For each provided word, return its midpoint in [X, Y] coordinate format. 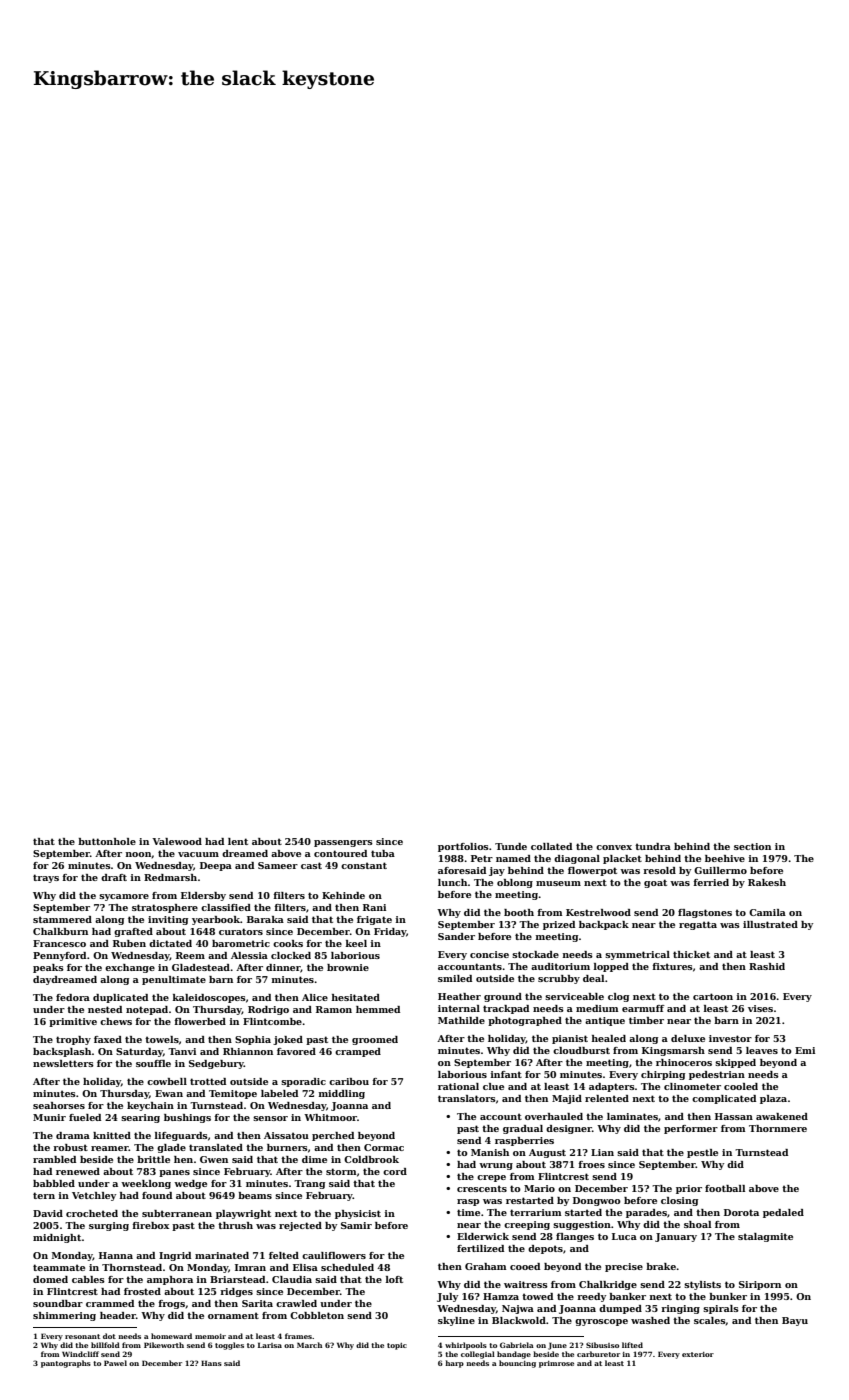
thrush [235, 1225]
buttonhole [107, 841]
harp [454, 1364]
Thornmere [778, 1128]
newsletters [63, 1063]
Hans [211, 1363]
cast [311, 865]
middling [342, 1094]
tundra [653, 846]
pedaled [783, 1213]
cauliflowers [334, 1255]
